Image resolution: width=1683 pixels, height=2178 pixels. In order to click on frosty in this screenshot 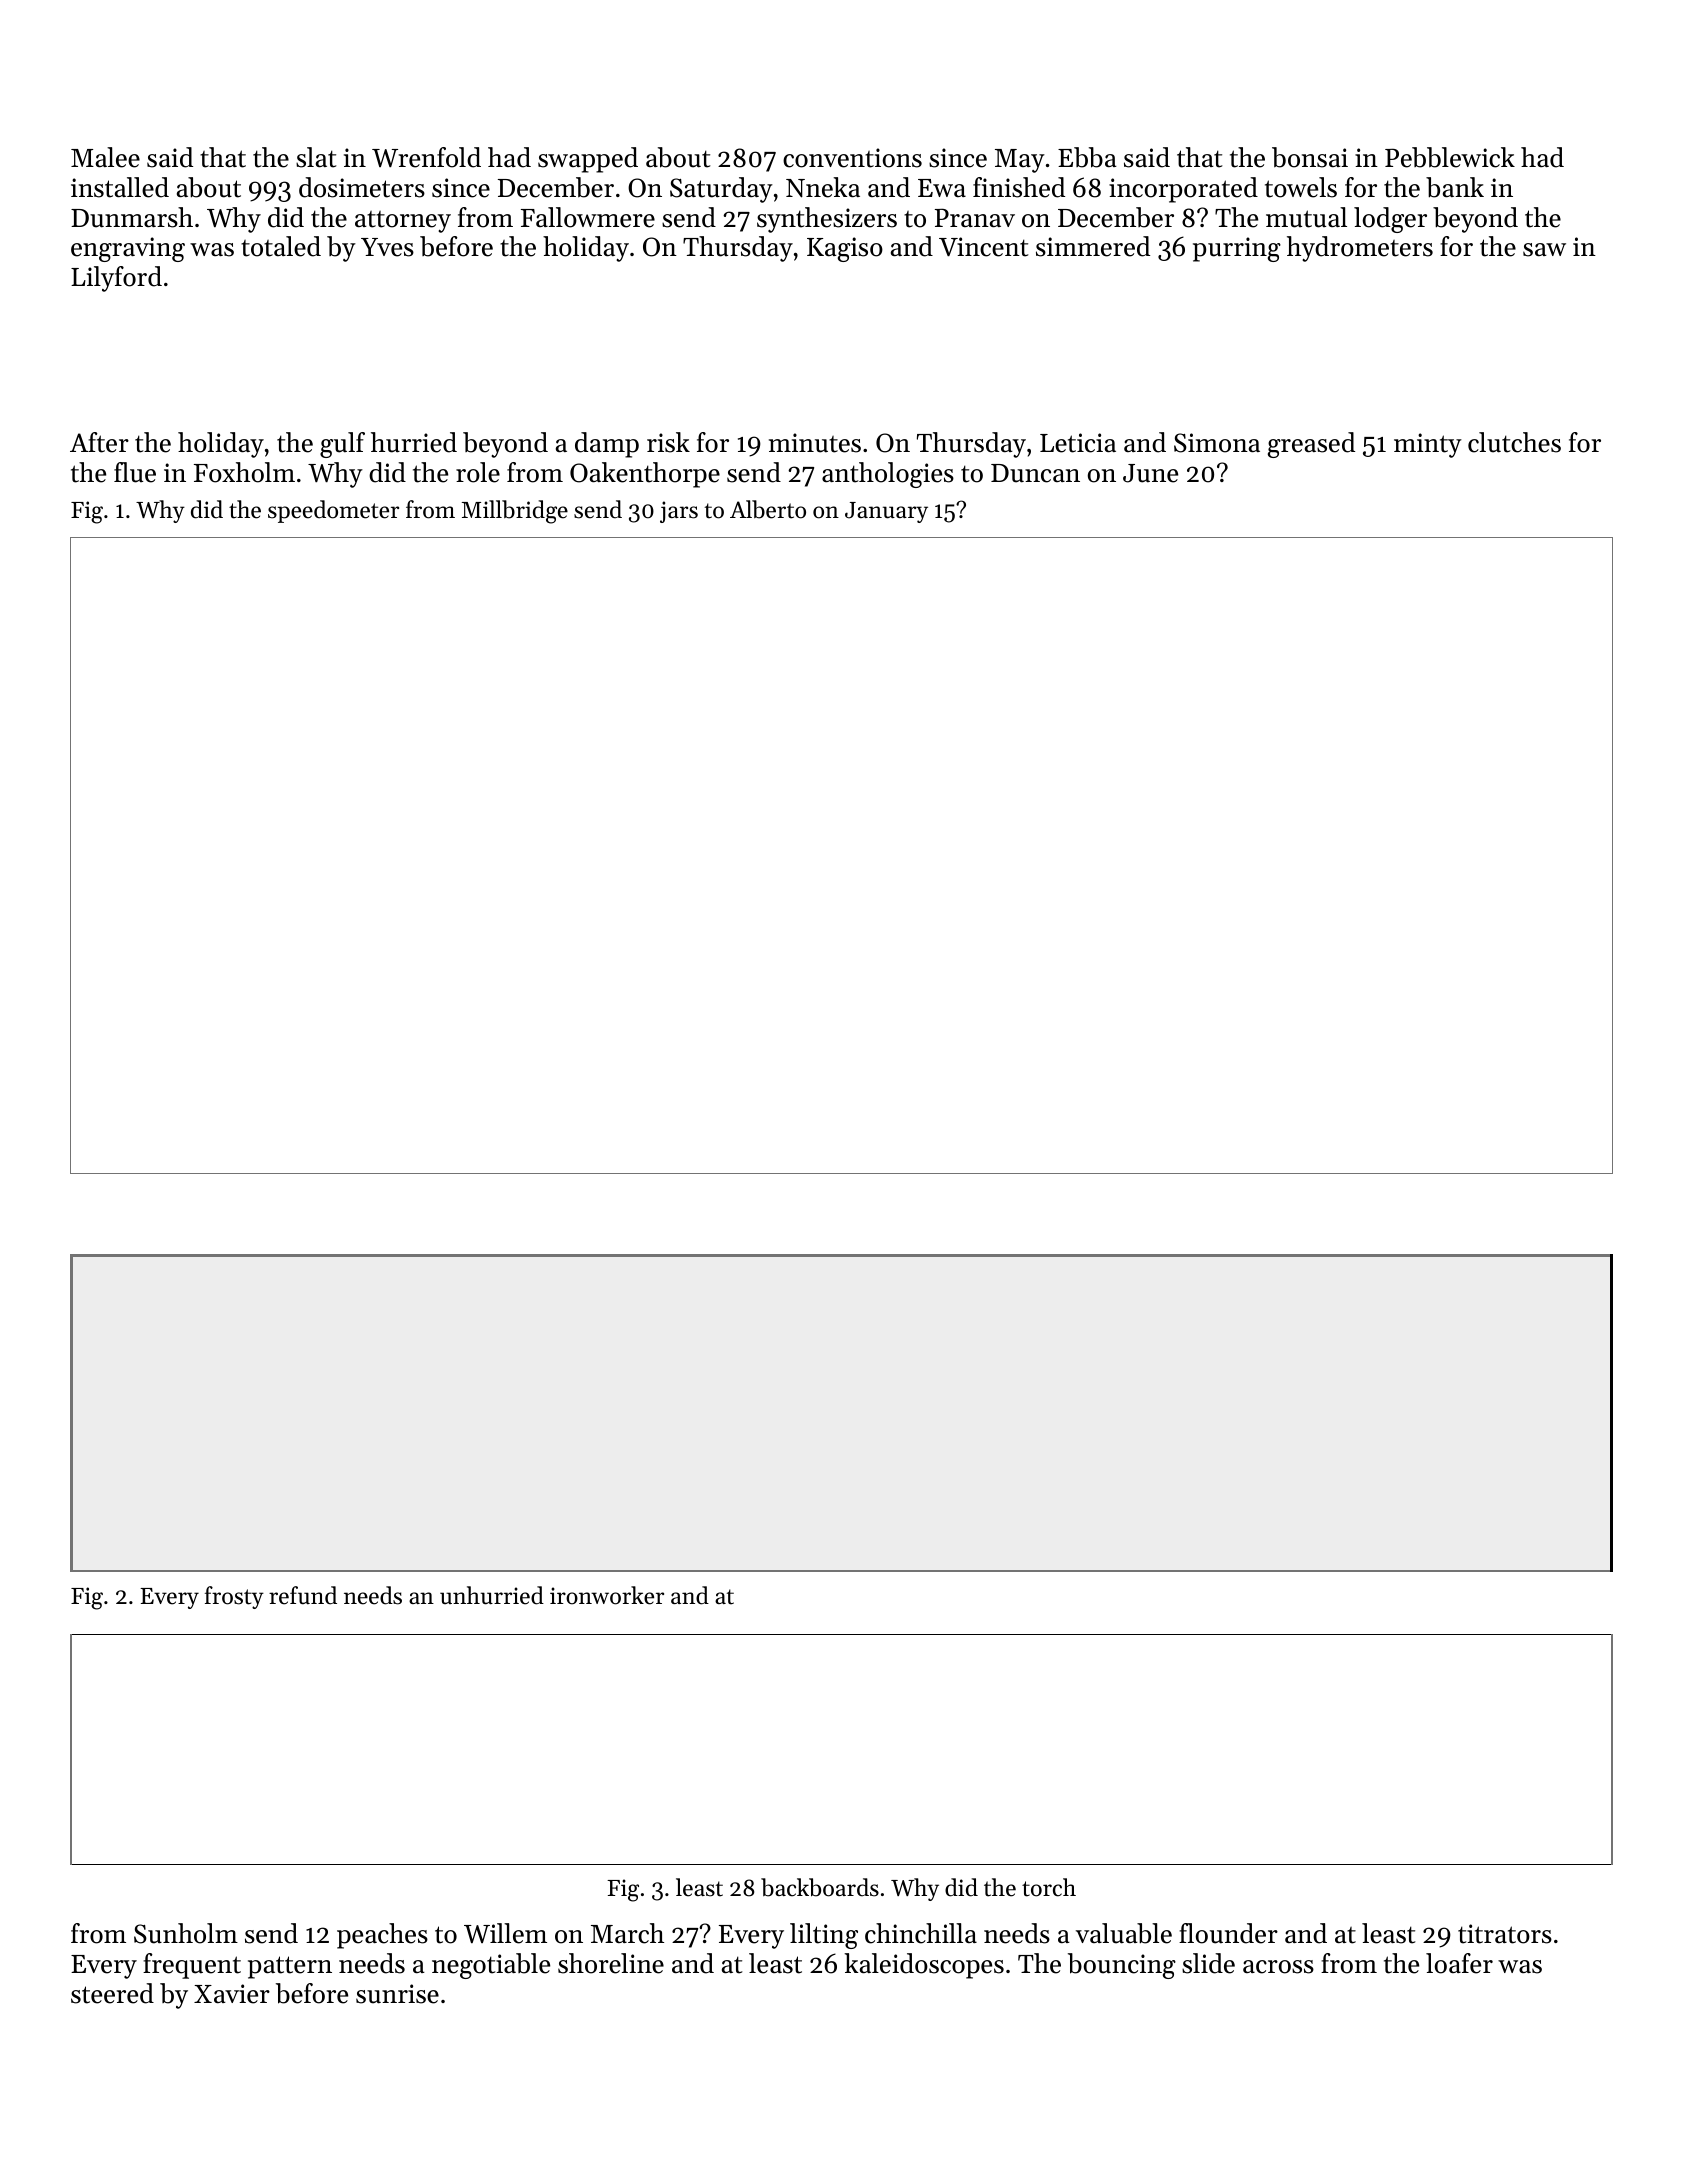, I will do `click(234, 1597)`.
